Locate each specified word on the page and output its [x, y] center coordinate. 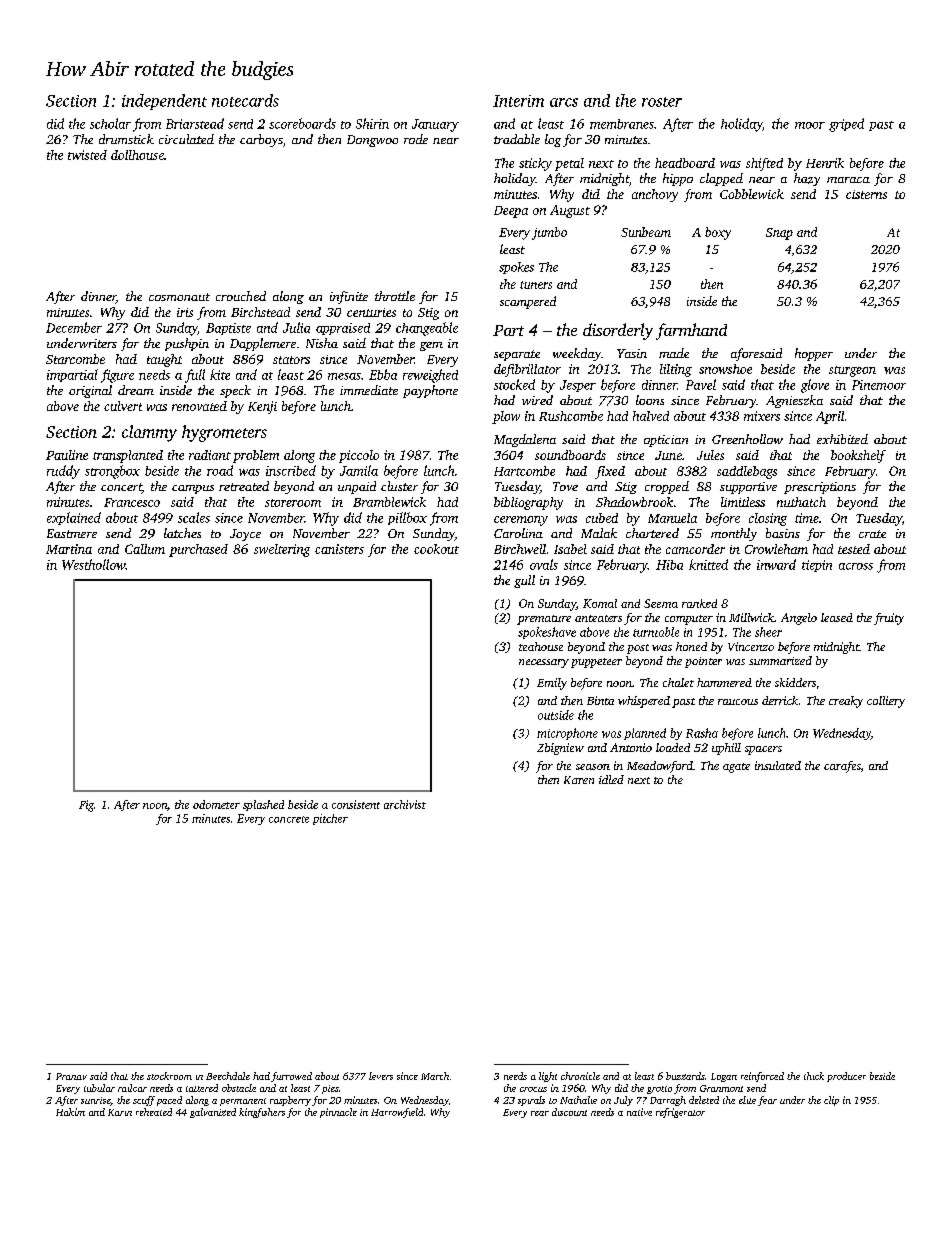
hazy [807, 179]
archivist [405, 804]
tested [854, 549]
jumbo [549, 233]
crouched [241, 296]
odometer [216, 804]
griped [846, 125]
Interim [518, 101]
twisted [87, 155]
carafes [842, 767]
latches [182, 533]
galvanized [213, 1113]
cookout [436, 549]
